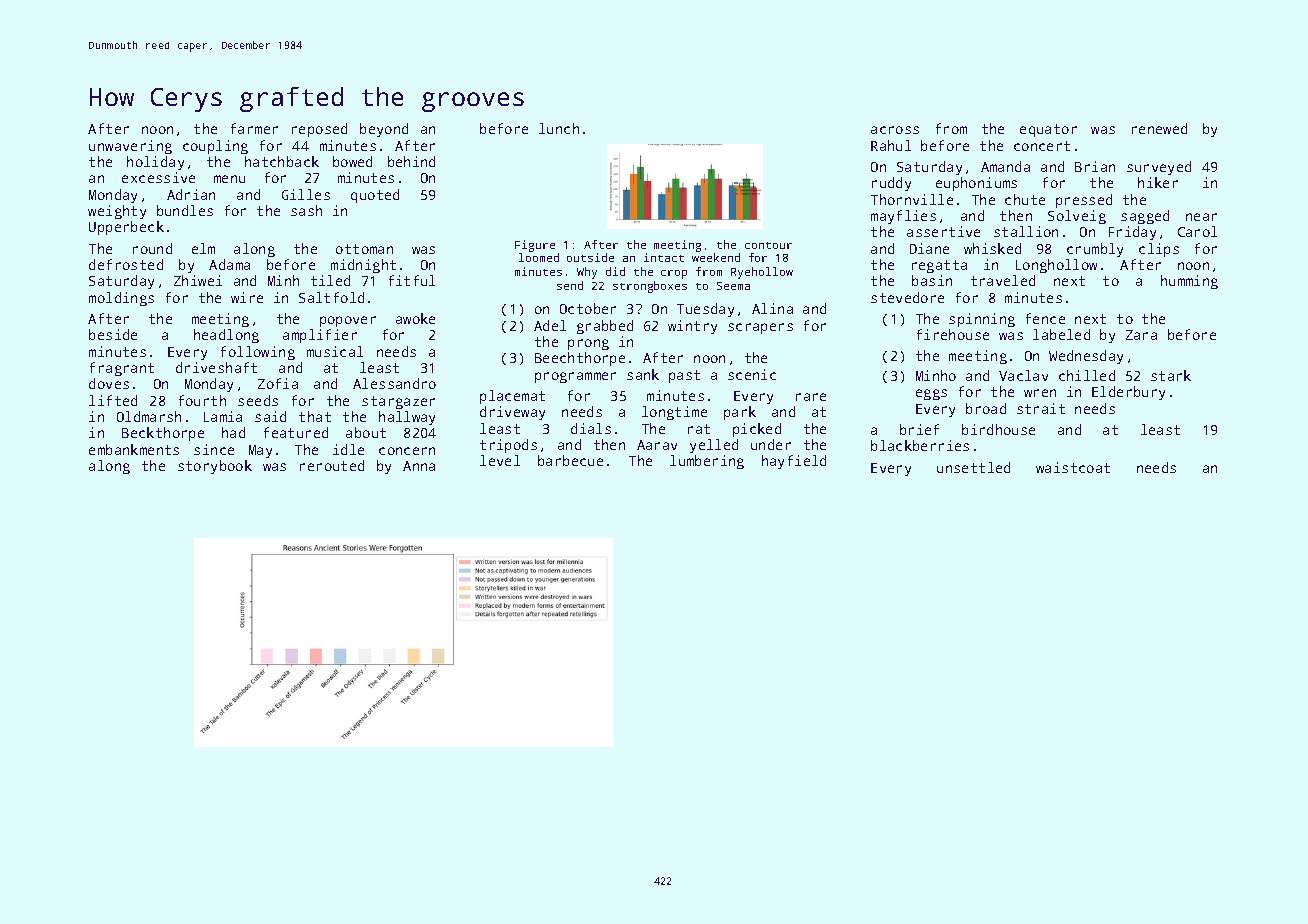 This image has height=924, width=1308. Describe the element at coordinates (1159, 128) in the image. I see `renewed` at that location.
